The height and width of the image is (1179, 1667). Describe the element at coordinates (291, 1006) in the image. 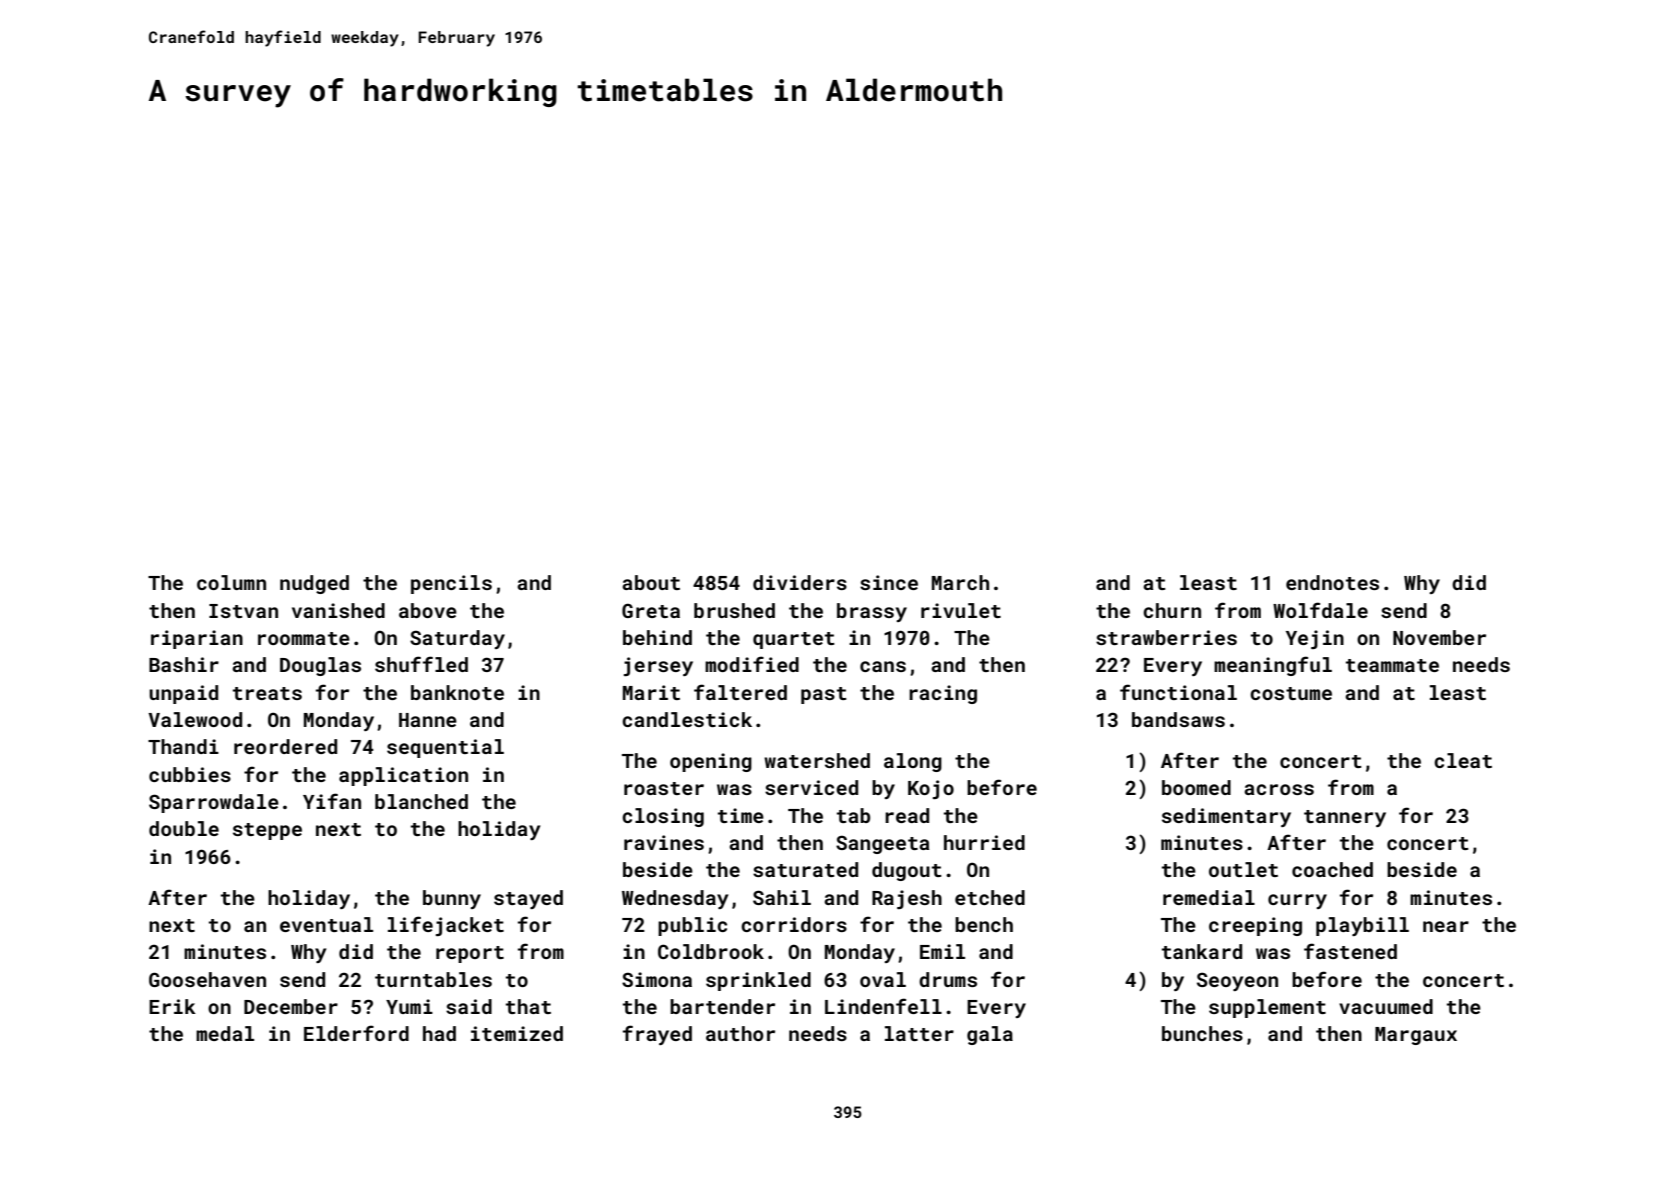

I see `December` at that location.
